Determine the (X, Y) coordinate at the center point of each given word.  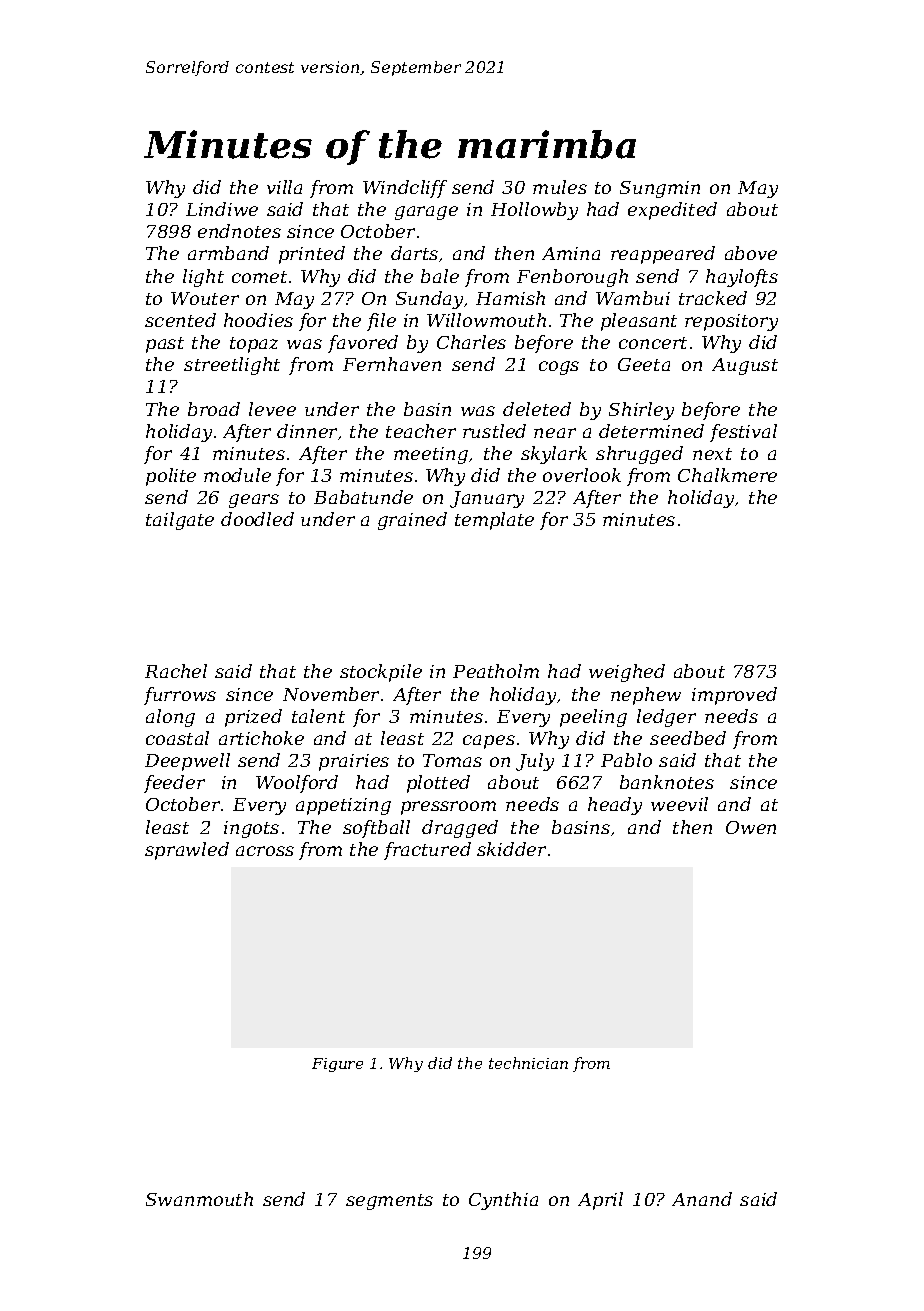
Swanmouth (199, 1199)
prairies (354, 762)
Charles (471, 342)
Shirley (641, 411)
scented (180, 320)
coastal (177, 738)
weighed (627, 673)
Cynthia (503, 1201)
